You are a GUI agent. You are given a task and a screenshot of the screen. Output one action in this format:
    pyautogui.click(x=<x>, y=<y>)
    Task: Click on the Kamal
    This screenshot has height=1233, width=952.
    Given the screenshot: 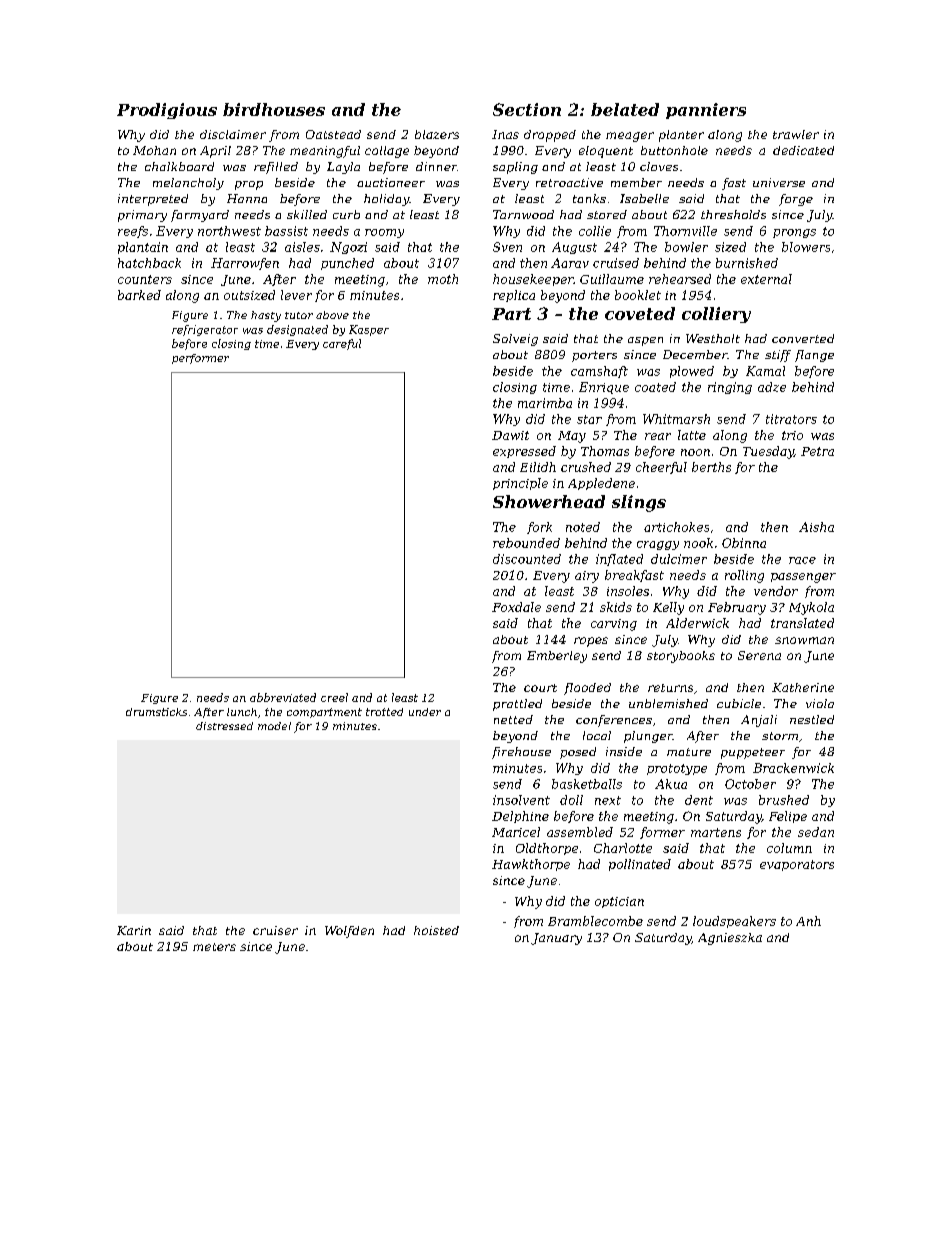 What is the action you would take?
    pyautogui.click(x=765, y=371)
